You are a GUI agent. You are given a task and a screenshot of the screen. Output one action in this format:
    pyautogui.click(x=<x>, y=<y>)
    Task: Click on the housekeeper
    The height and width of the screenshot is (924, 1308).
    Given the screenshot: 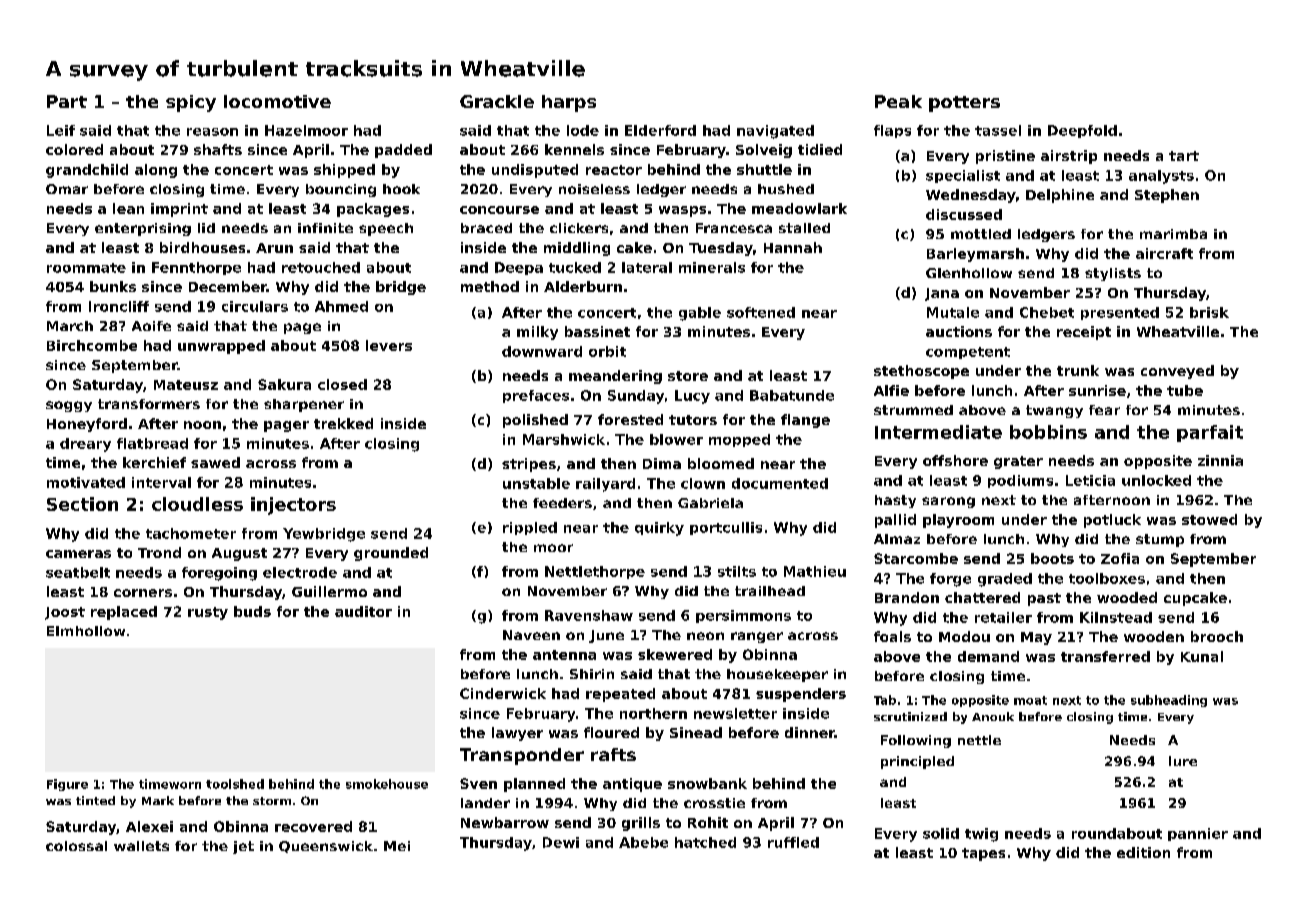 What is the action you would take?
    pyautogui.click(x=777, y=675)
